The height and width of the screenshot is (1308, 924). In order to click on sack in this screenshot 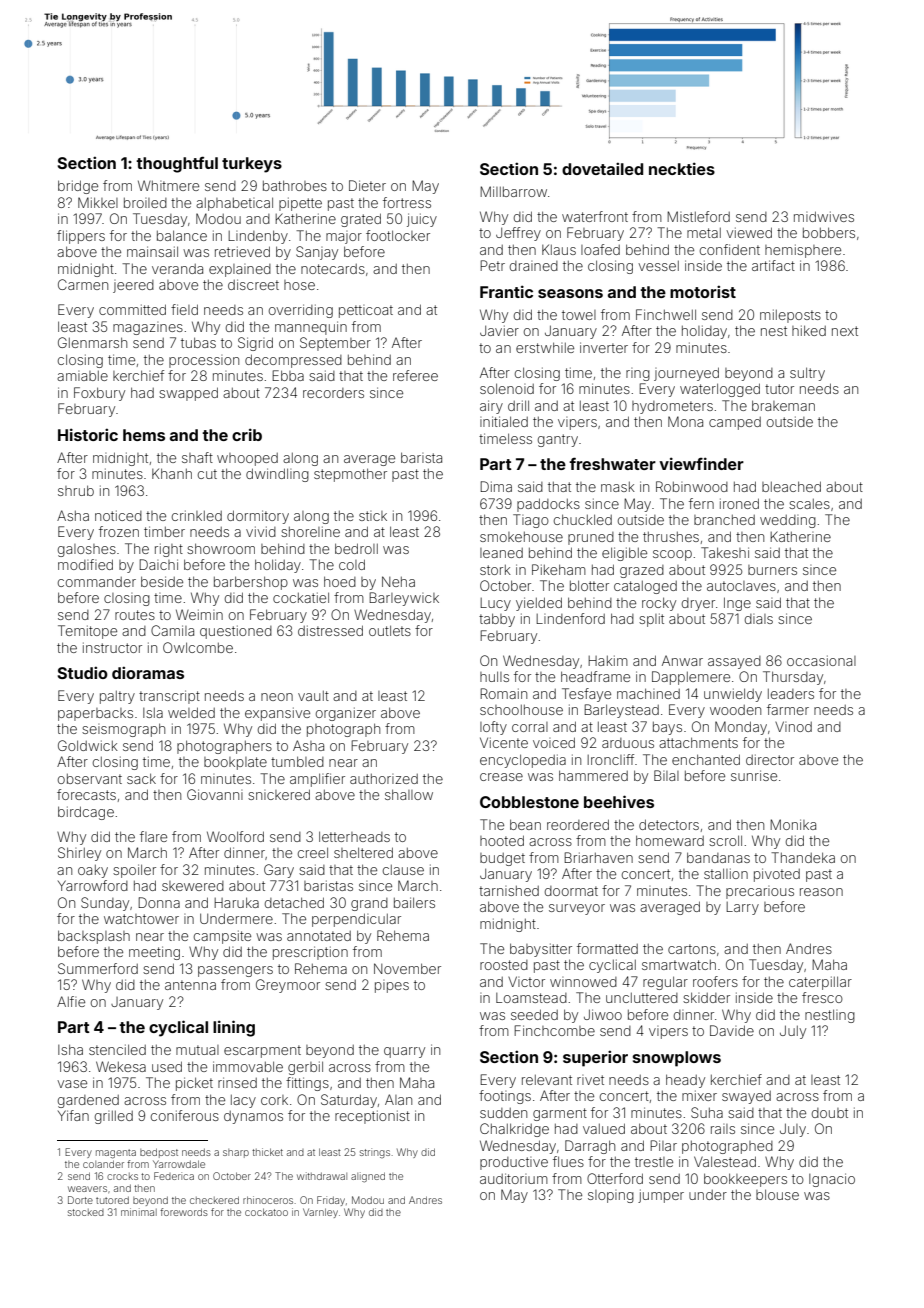, I will do `click(141, 778)`.
